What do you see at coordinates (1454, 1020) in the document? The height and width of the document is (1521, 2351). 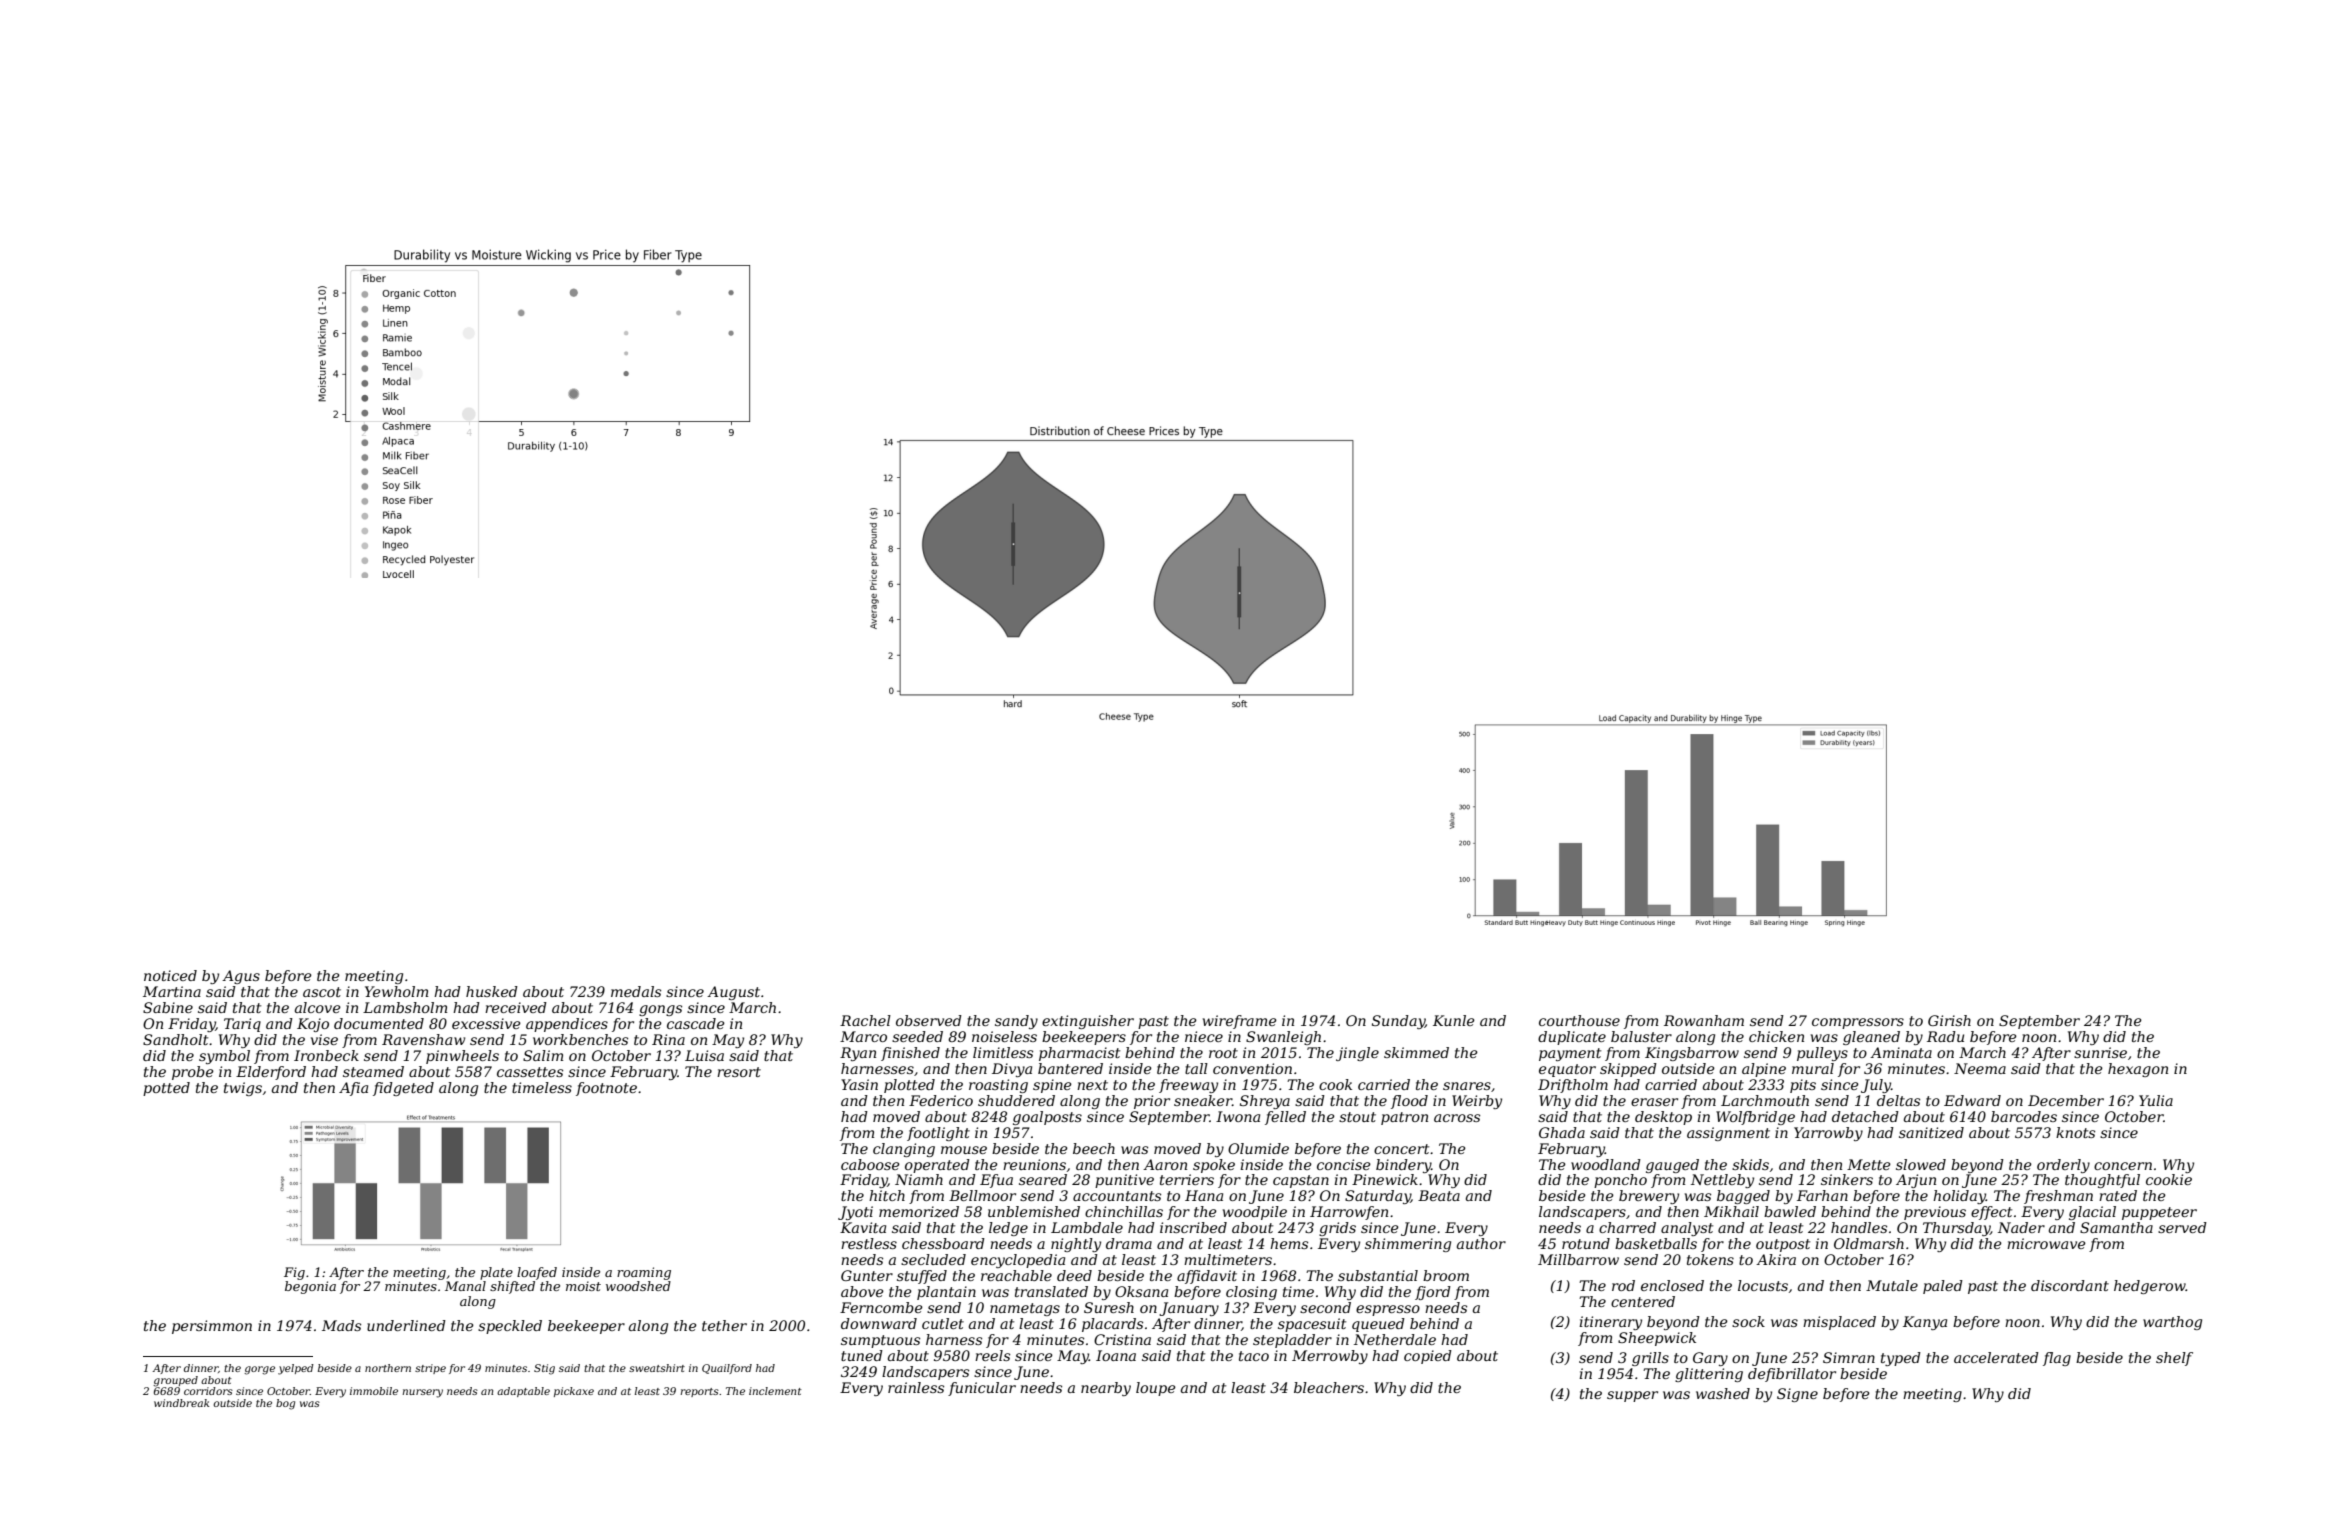 I see `Kunle` at bounding box center [1454, 1020].
